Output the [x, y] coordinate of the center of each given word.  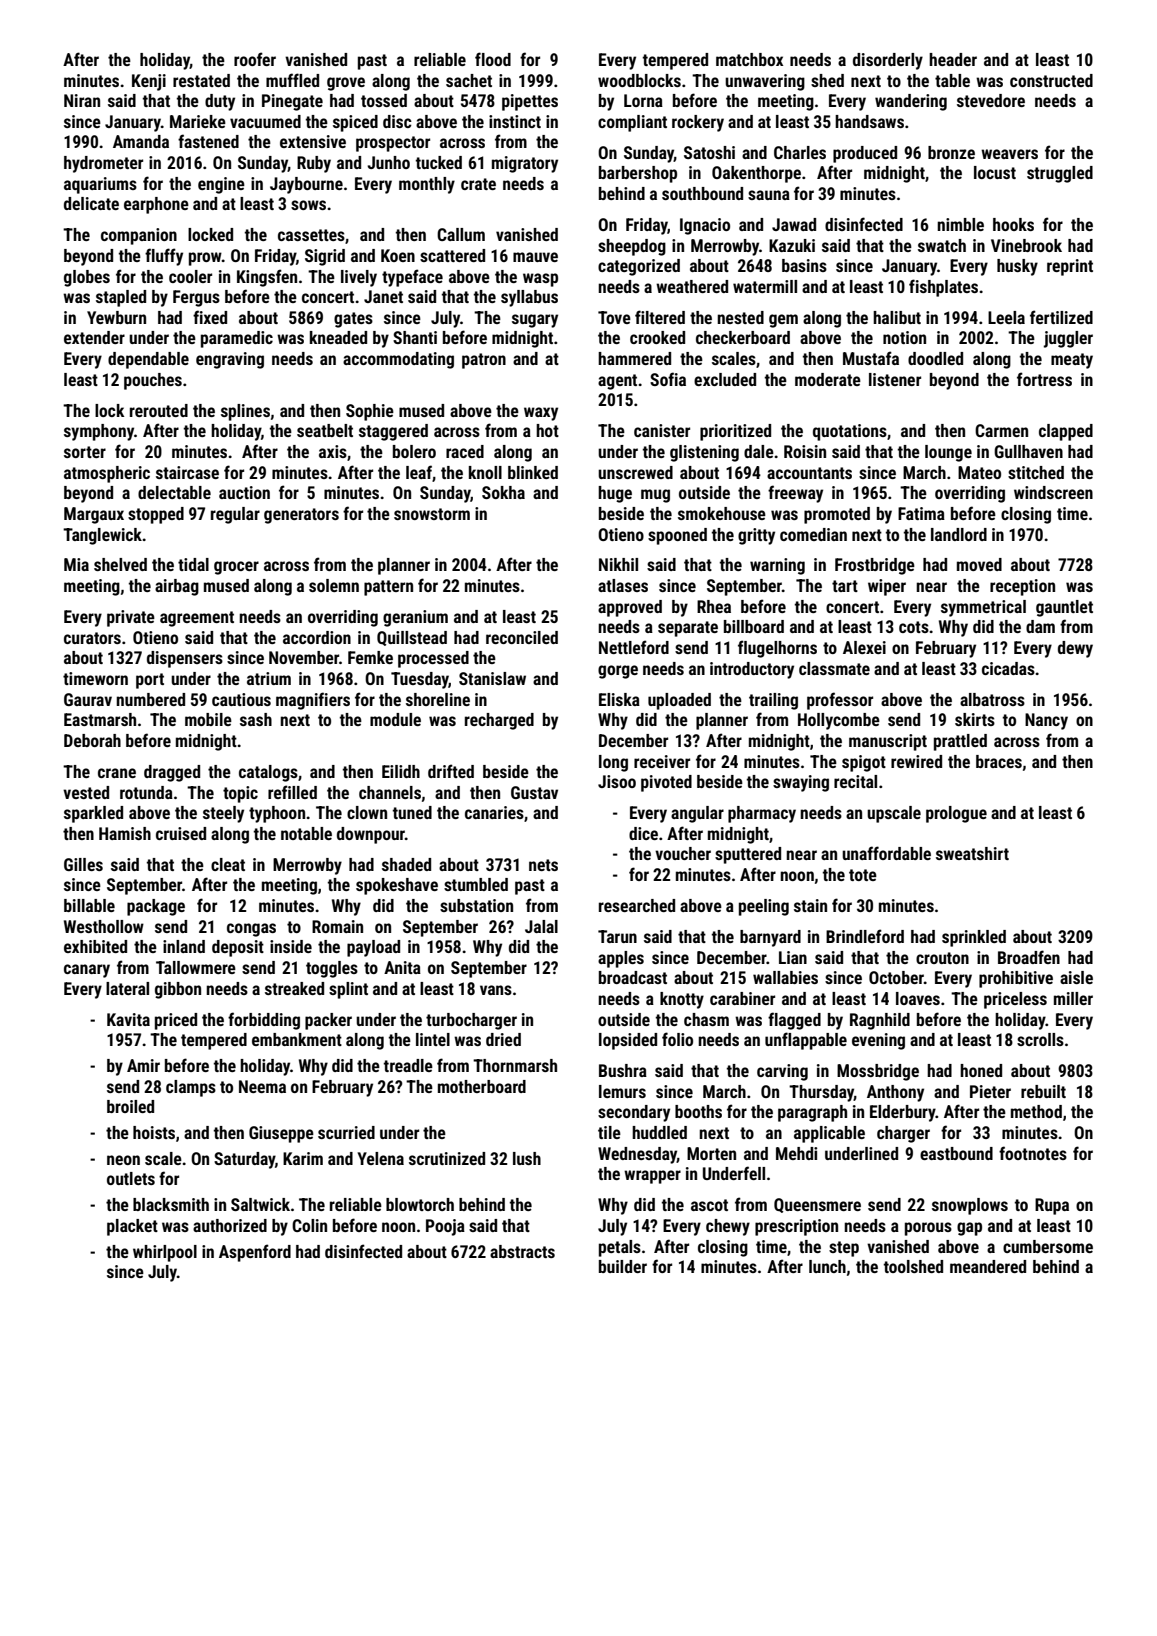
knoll [485, 472]
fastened [208, 141]
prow [205, 259]
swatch [942, 245]
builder [623, 1266]
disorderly [888, 61]
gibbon [178, 990]
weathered [692, 286]
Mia [76, 564]
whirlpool [165, 1253]
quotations [850, 432]
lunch [827, 1266]
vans [496, 990]
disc [397, 121]
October [896, 977]
